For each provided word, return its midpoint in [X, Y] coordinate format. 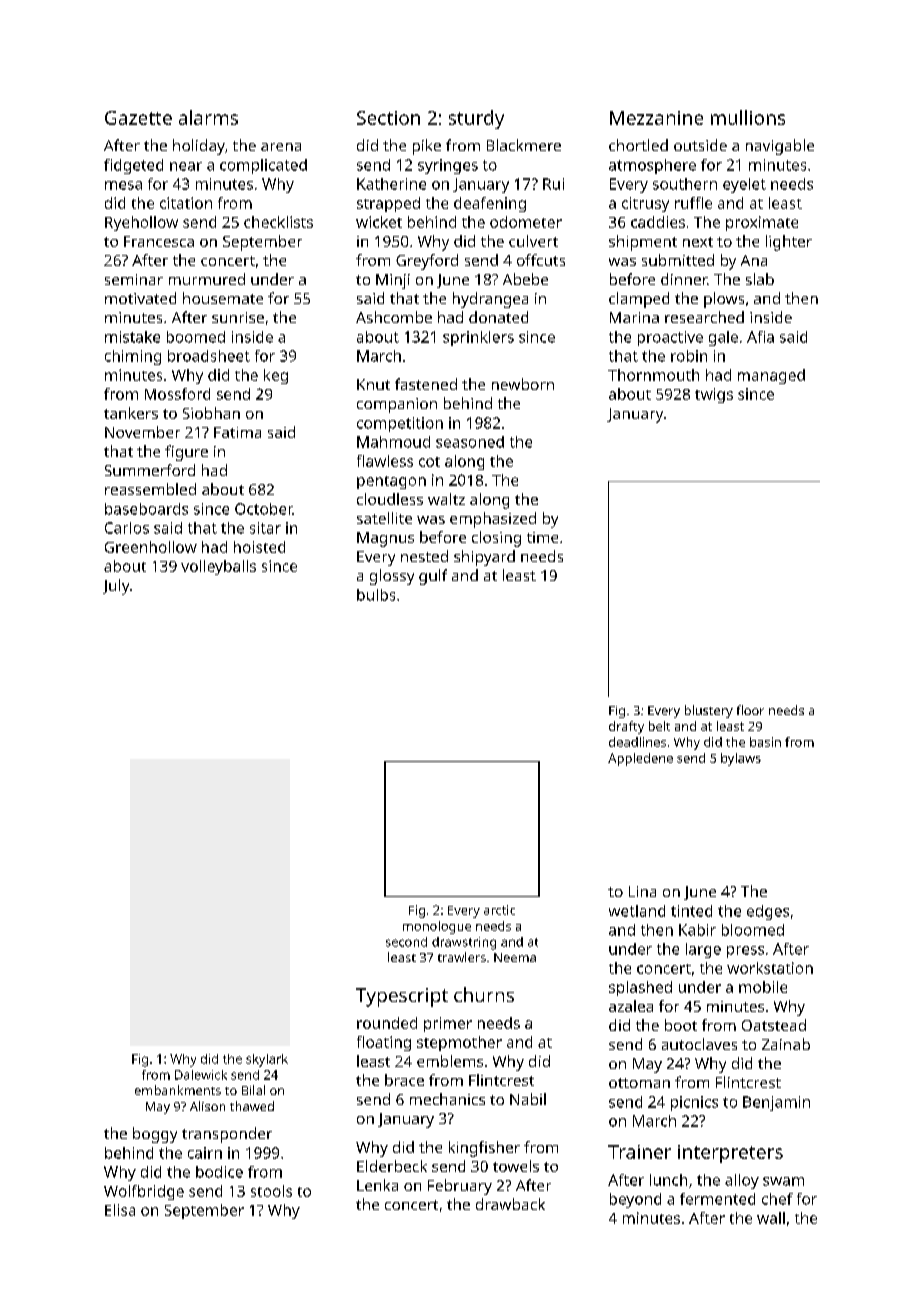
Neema [515, 957]
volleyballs [218, 567]
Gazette [138, 118]
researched [704, 317]
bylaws [741, 759]
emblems [450, 1061]
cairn [205, 1153]
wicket [379, 222]
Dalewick [201, 1075]
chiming [133, 357]
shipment [643, 243]
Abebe [525, 279]
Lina [642, 891]
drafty [626, 727]
